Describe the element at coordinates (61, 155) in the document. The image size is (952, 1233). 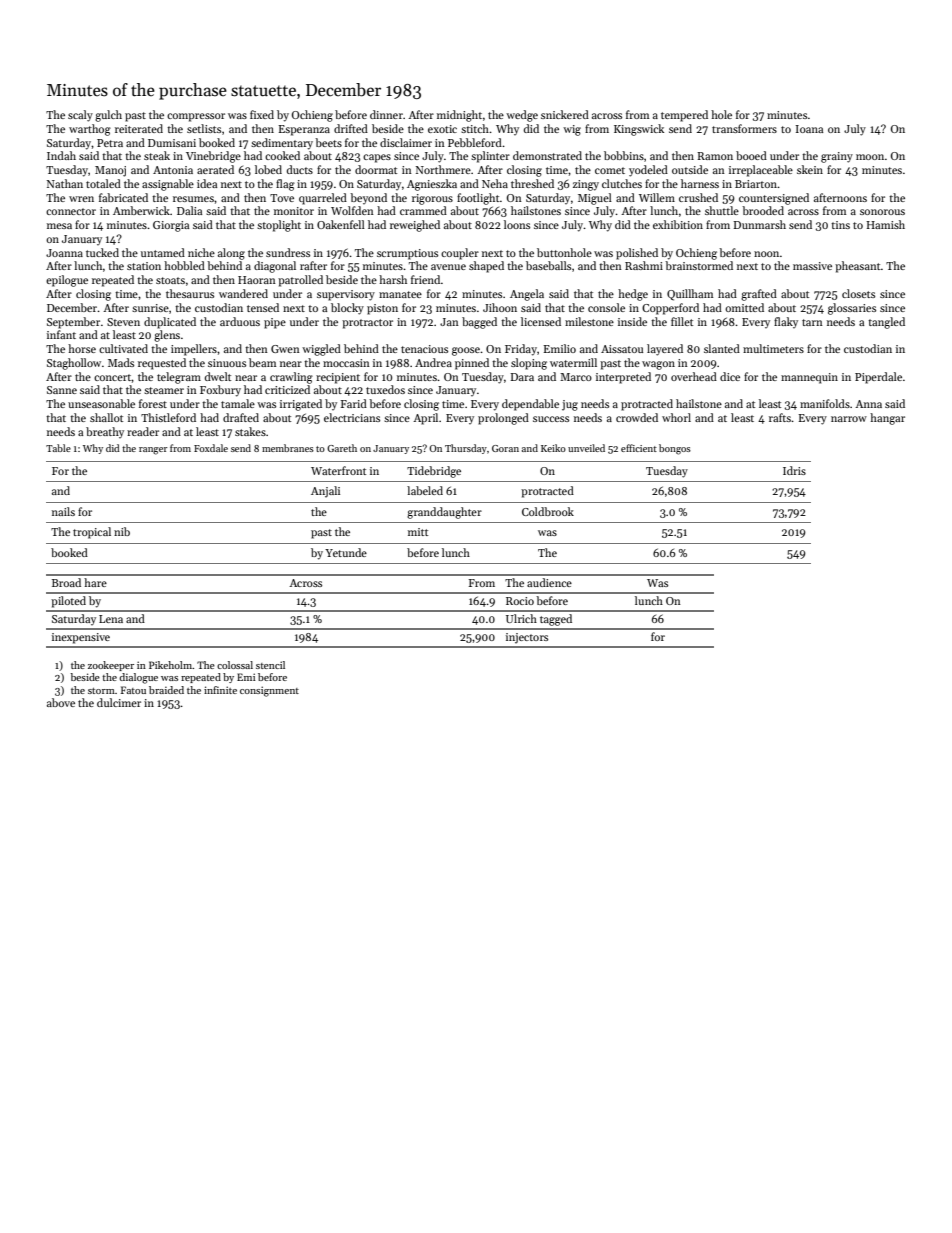
I see `Indah` at that location.
